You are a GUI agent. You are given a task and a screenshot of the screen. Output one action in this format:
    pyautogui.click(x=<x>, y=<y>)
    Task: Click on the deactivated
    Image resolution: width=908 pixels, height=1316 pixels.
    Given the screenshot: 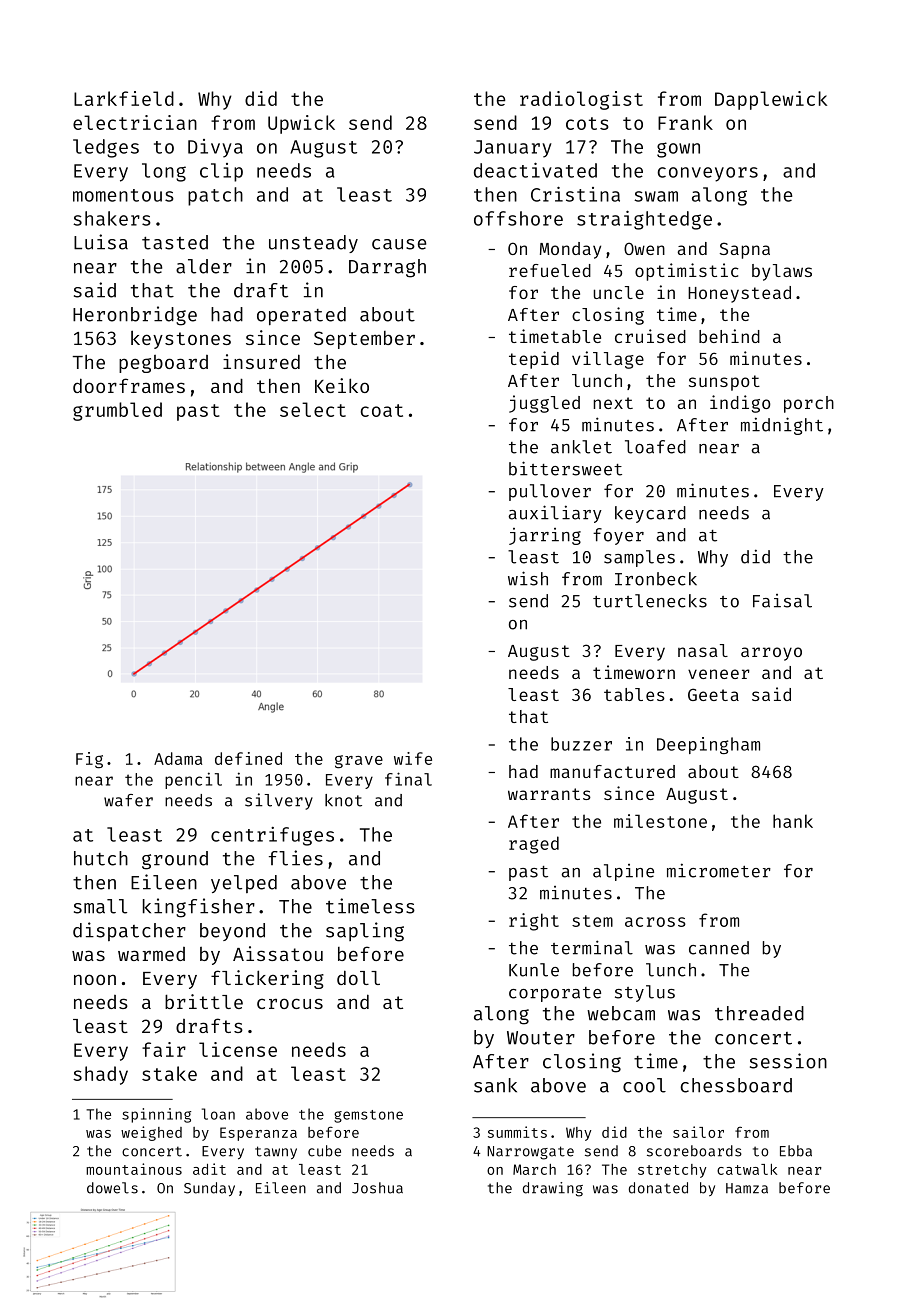 What is the action you would take?
    pyautogui.click(x=535, y=170)
